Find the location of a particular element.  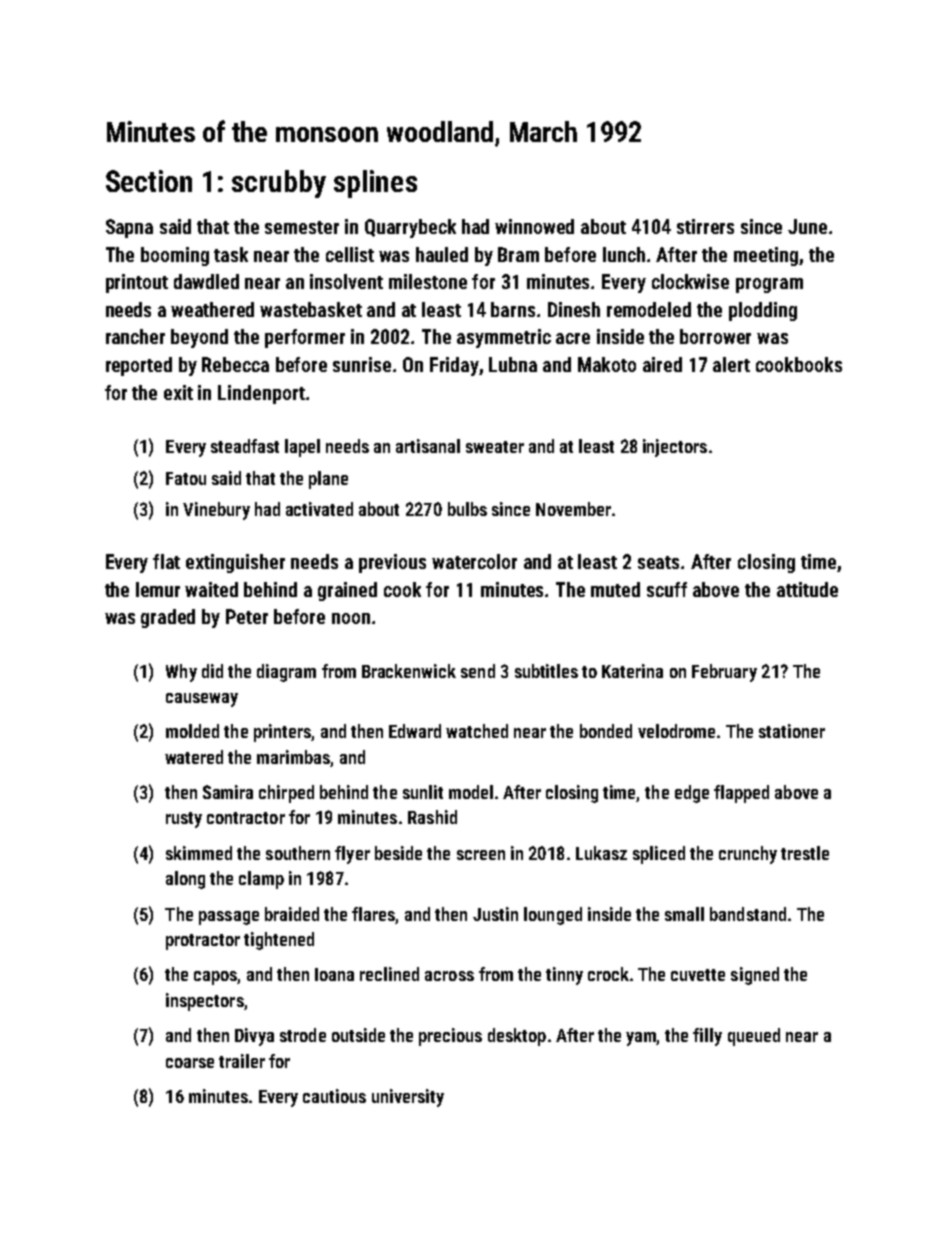

steadfast is located at coordinates (245, 446).
